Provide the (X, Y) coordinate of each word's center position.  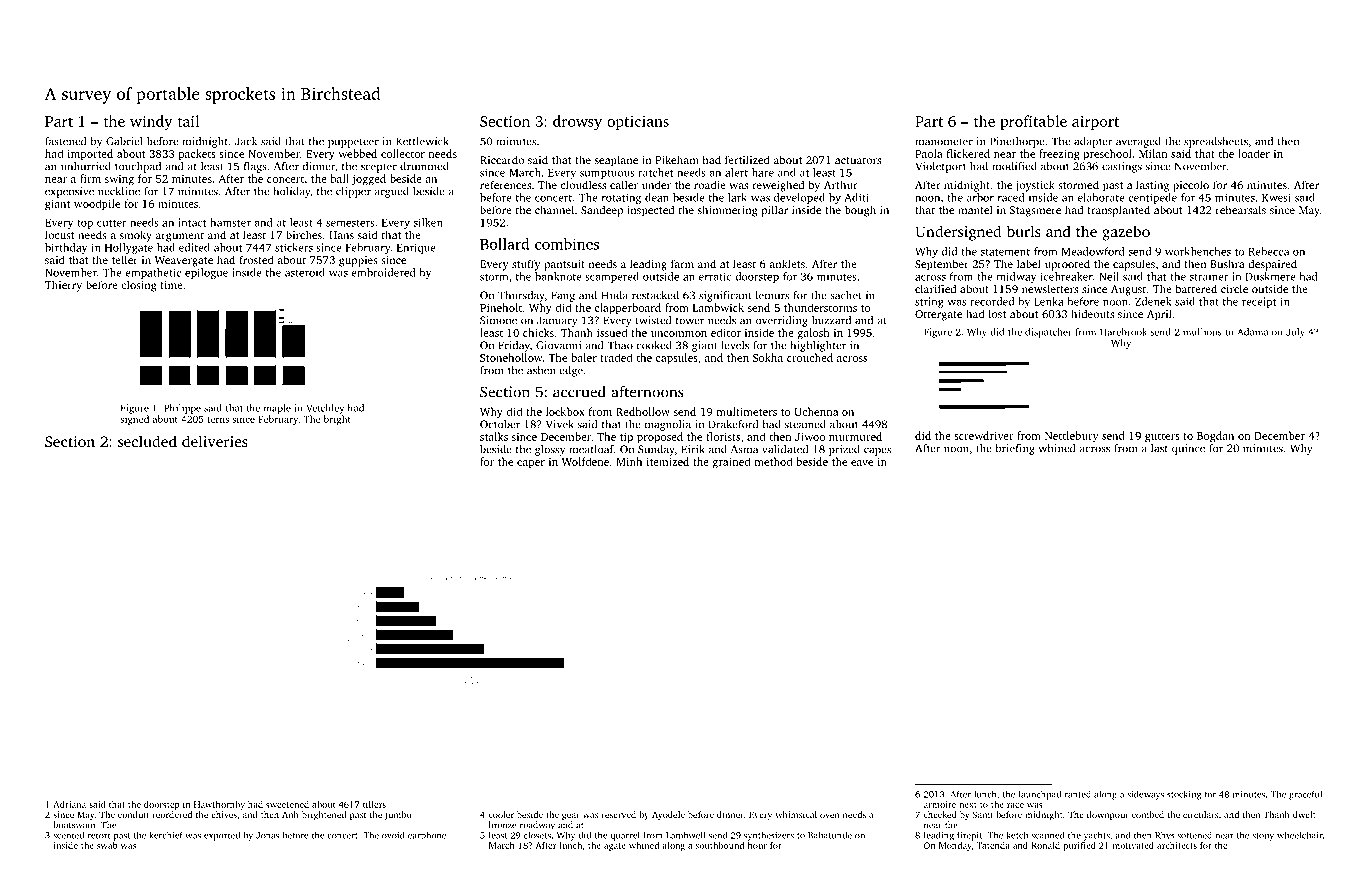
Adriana (69, 804)
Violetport (940, 167)
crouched (810, 357)
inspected (650, 211)
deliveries (215, 441)
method (773, 461)
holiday (291, 192)
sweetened (287, 804)
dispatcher (1048, 333)
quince (1188, 449)
